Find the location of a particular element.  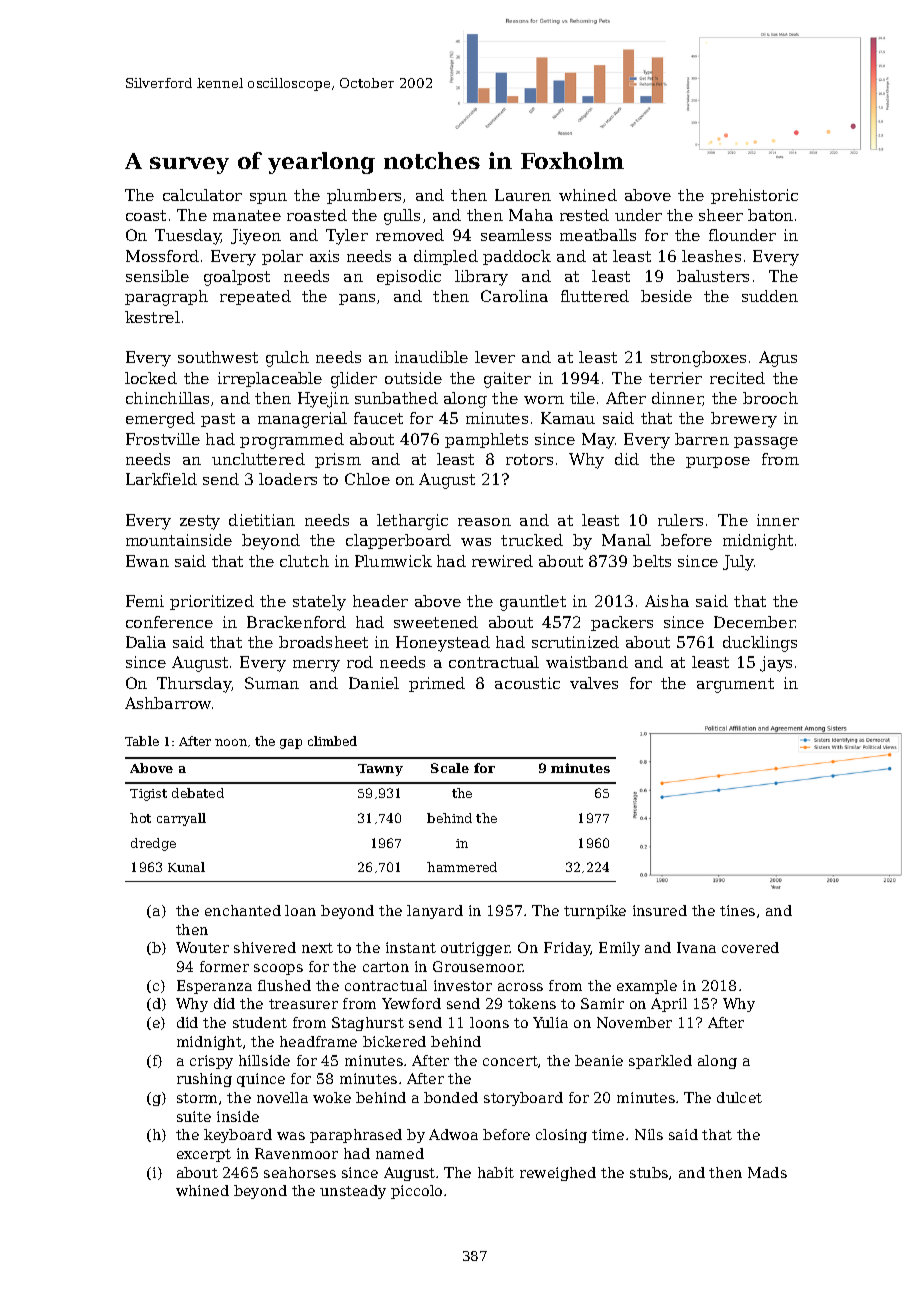

passage is located at coordinates (766, 443).
